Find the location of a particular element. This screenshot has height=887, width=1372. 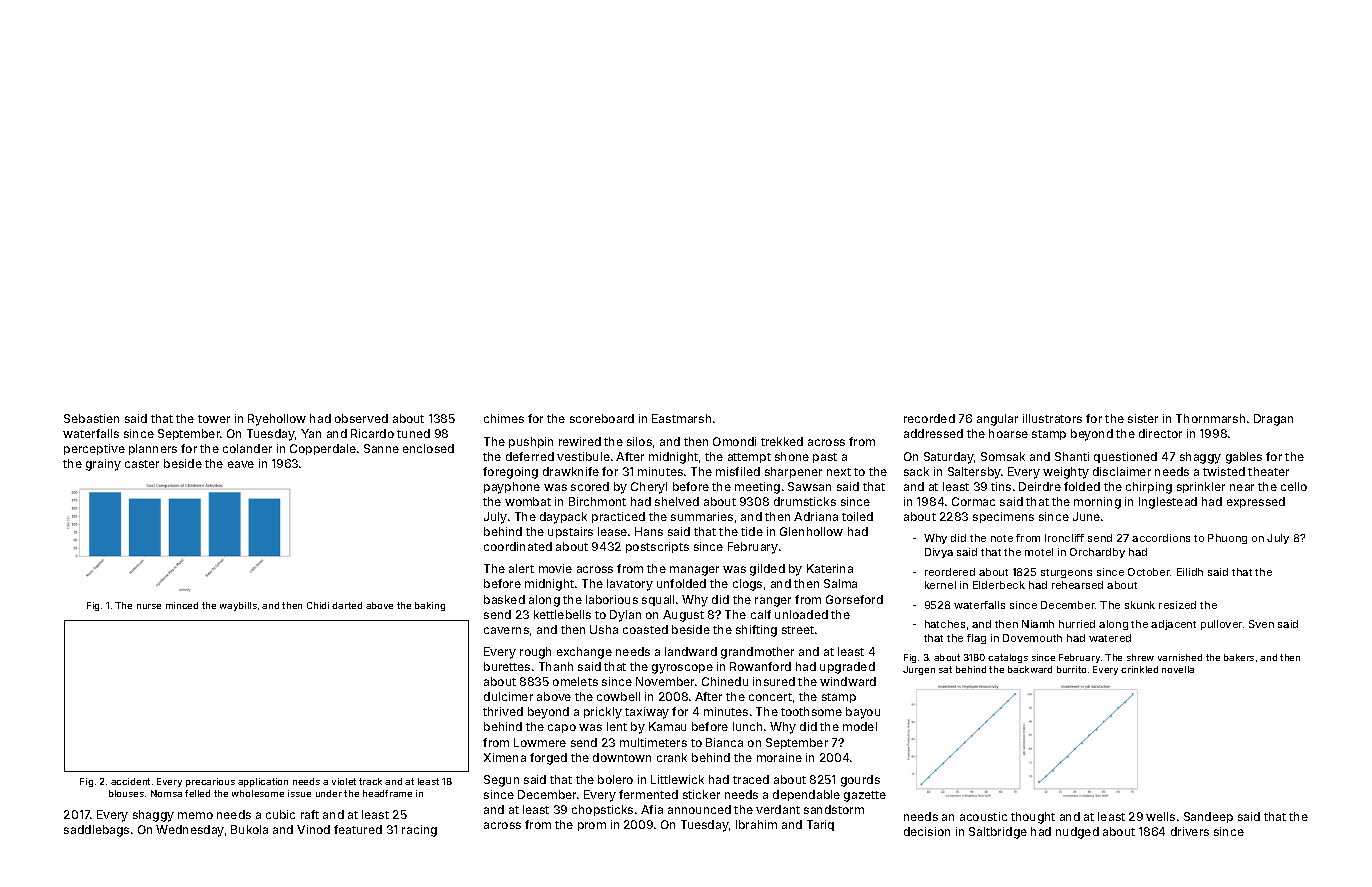

eave is located at coordinates (241, 464).
